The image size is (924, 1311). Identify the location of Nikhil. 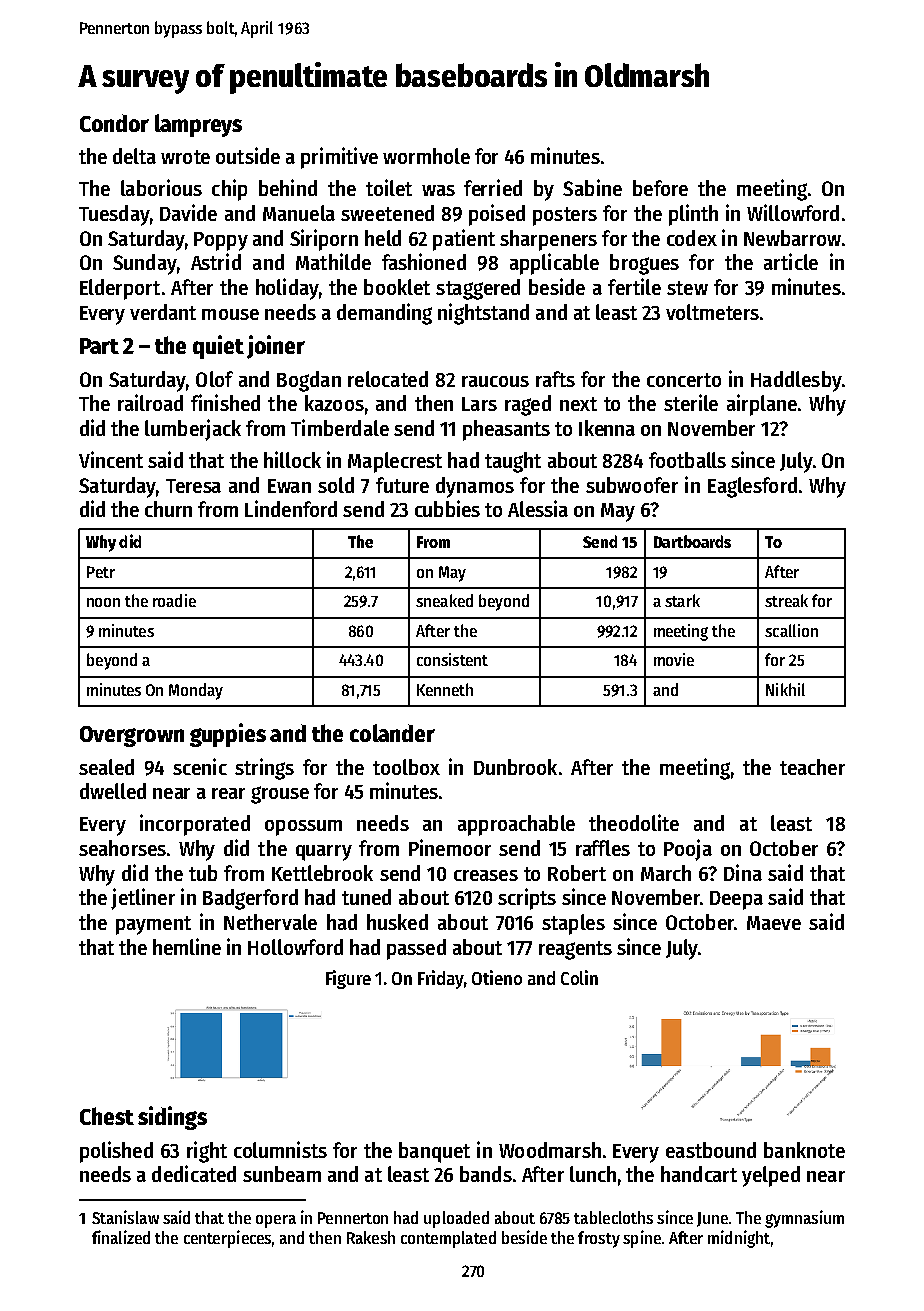
(785, 689).
